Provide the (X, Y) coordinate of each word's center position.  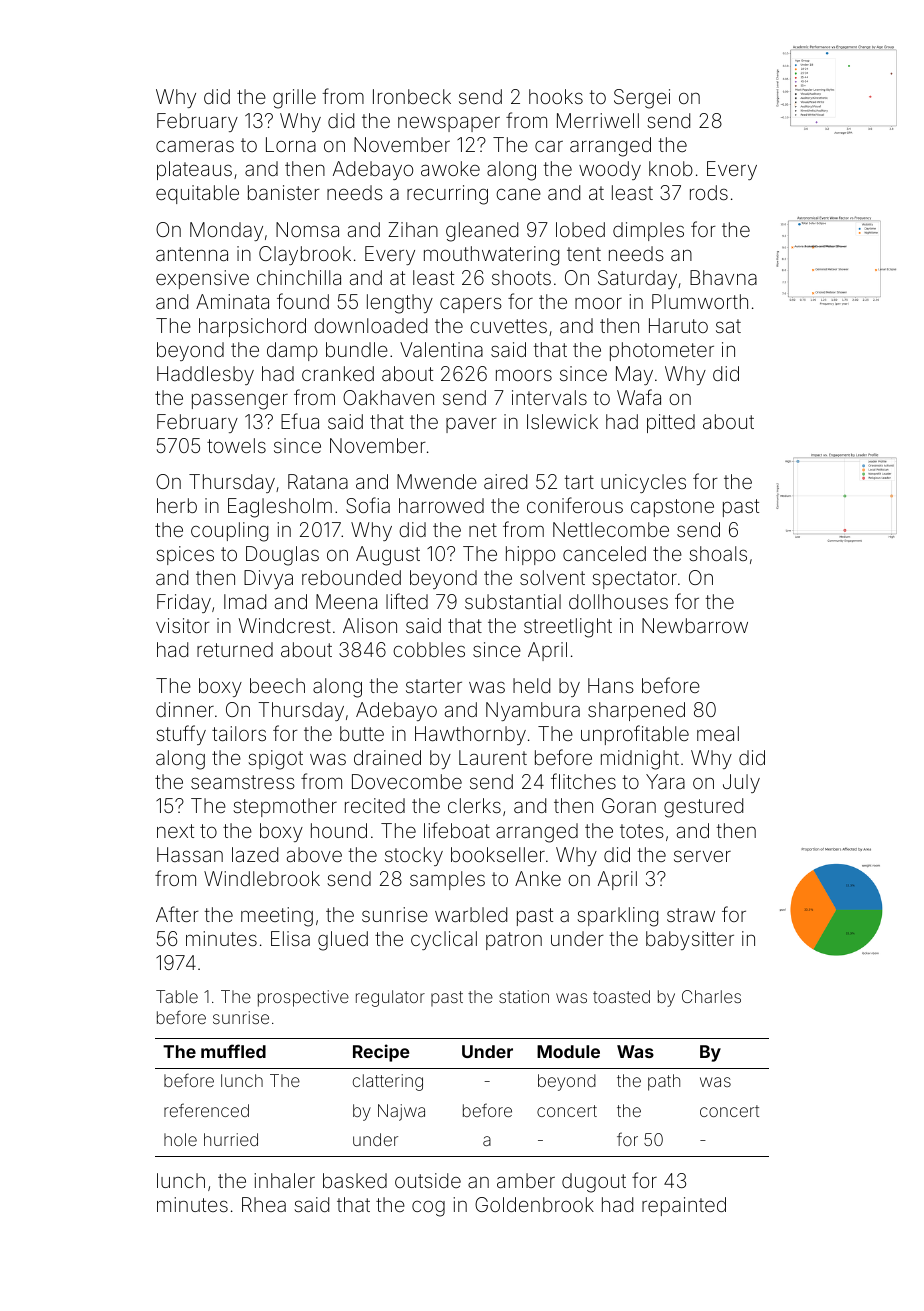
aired (505, 481)
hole (180, 1139)
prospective (303, 998)
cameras (195, 146)
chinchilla (299, 277)
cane (518, 194)
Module (568, 1051)
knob (671, 168)
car (549, 146)
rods (709, 192)
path (664, 1082)
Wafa (639, 397)
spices (185, 555)
